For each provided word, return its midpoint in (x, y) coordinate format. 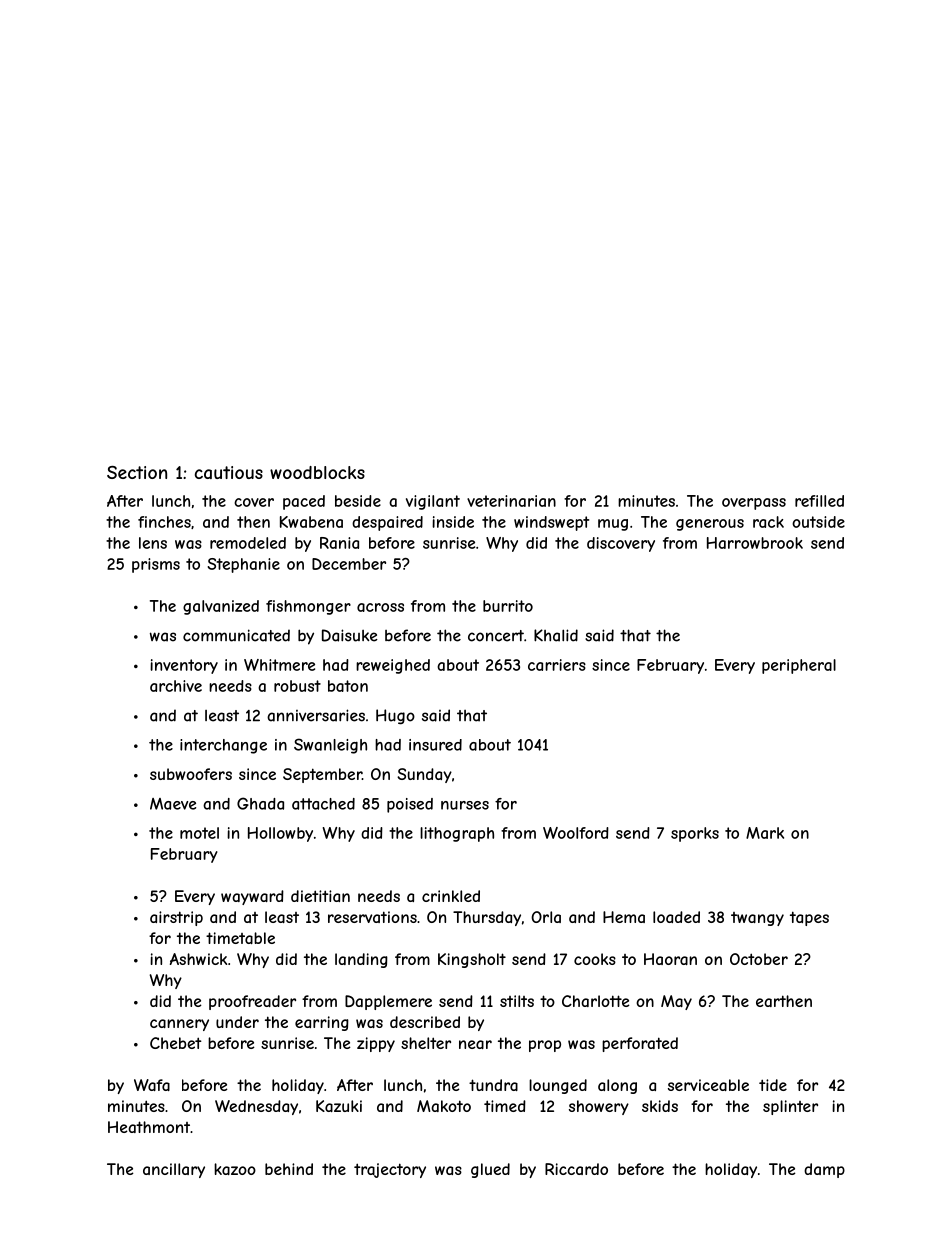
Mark (765, 833)
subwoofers (191, 774)
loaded (676, 917)
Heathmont (149, 1127)
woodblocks (317, 472)
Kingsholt (472, 960)
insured (435, 745)
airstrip (176, 918)
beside (358, 501)
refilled (819, 501)
